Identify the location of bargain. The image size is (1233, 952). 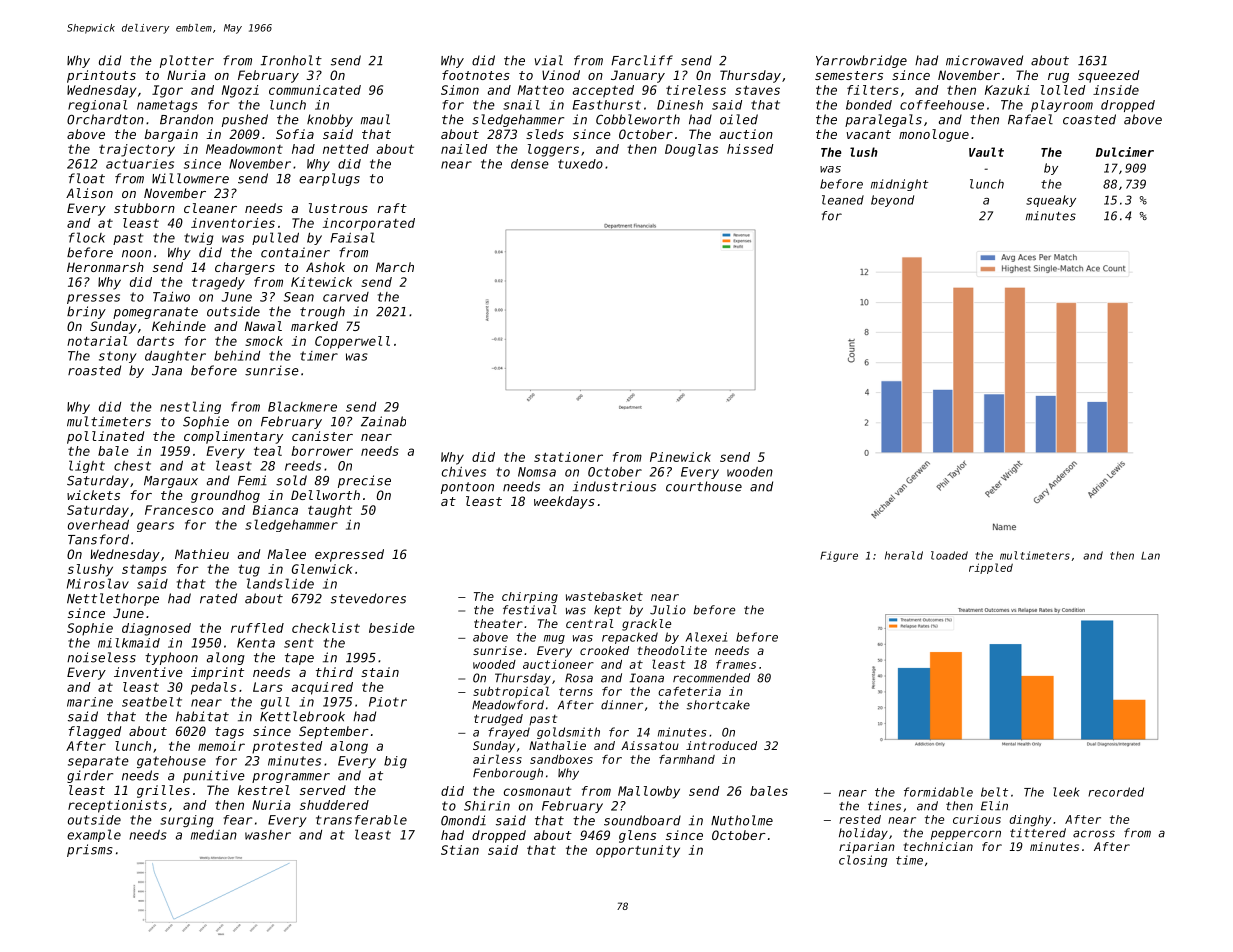
(171, 135).
